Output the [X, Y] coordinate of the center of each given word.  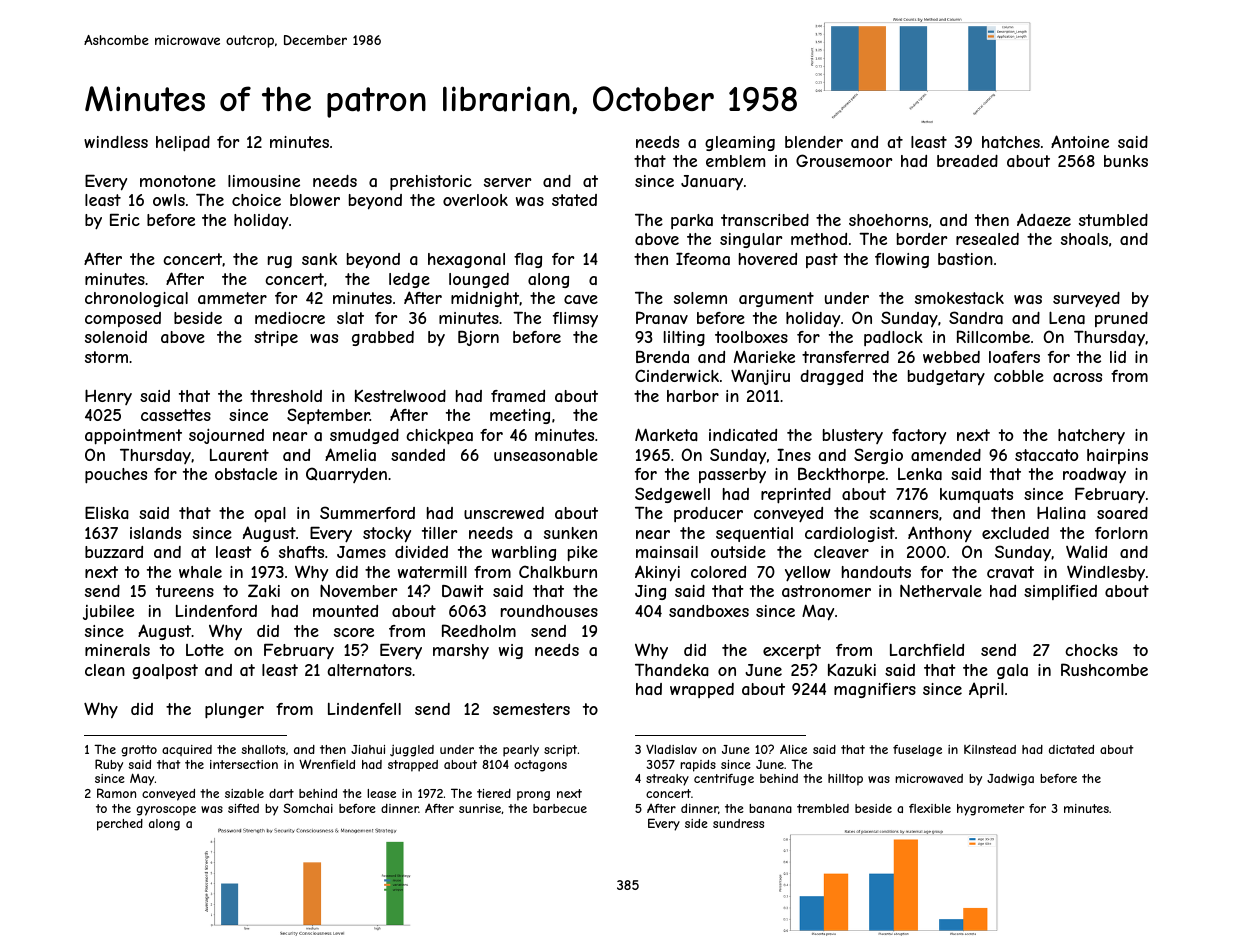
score [354, 632]
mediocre [290, 318]
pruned [1121, 319]
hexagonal [466, 260]
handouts [876, 572]
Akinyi [657, 573]
